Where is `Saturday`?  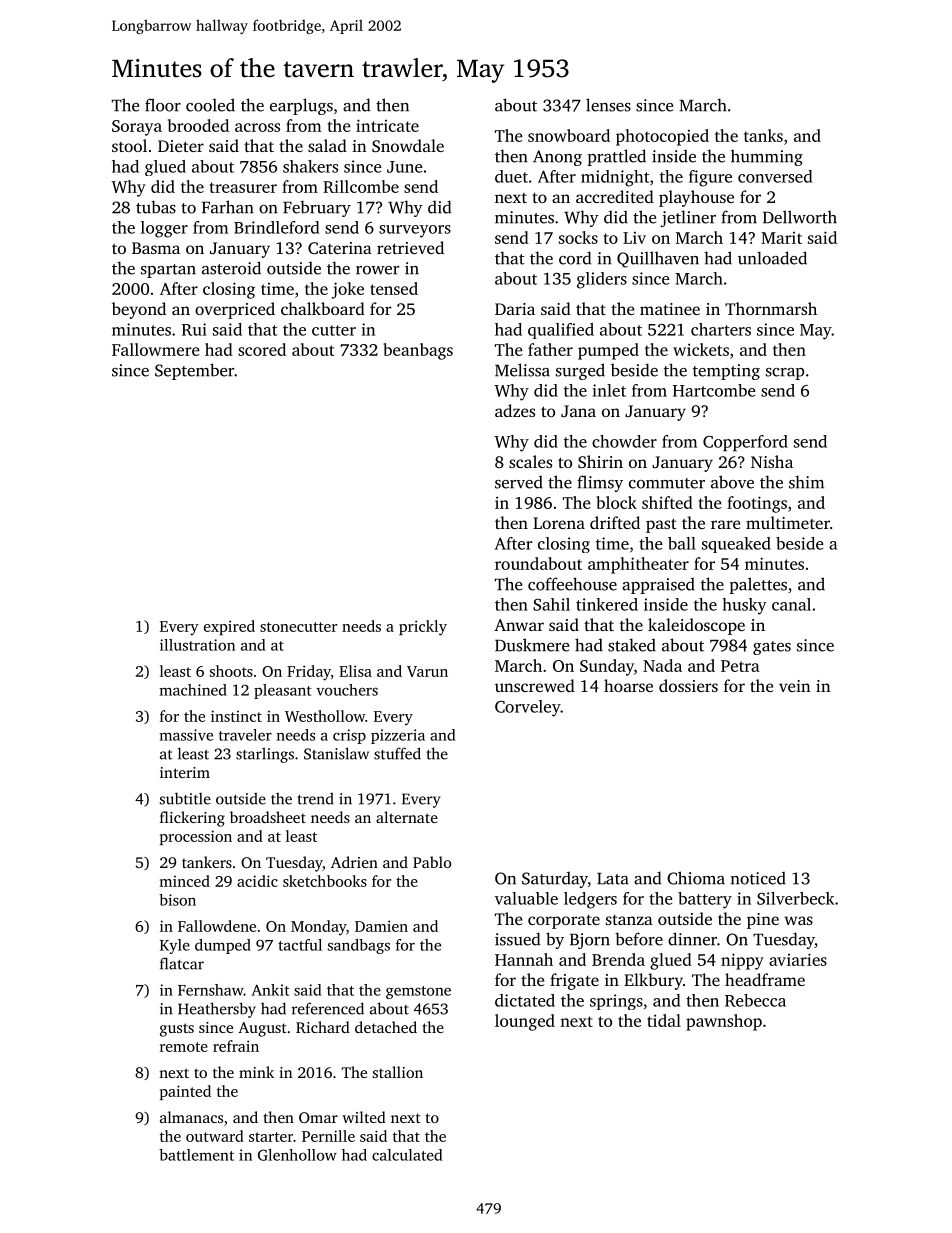
Saturday is located at coordinates (555, 880).
